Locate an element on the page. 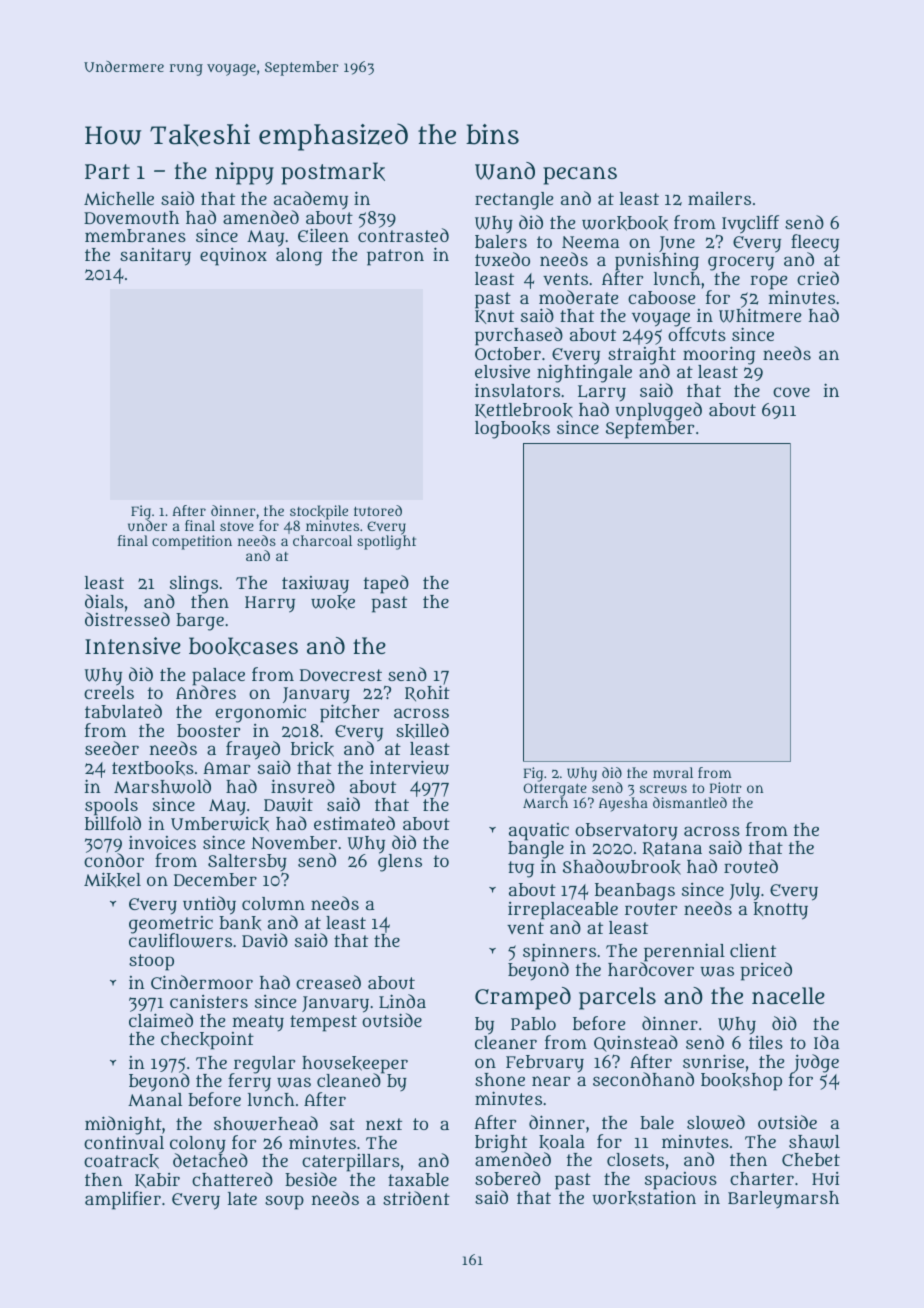  taped is located at coordinates (386, 584).
